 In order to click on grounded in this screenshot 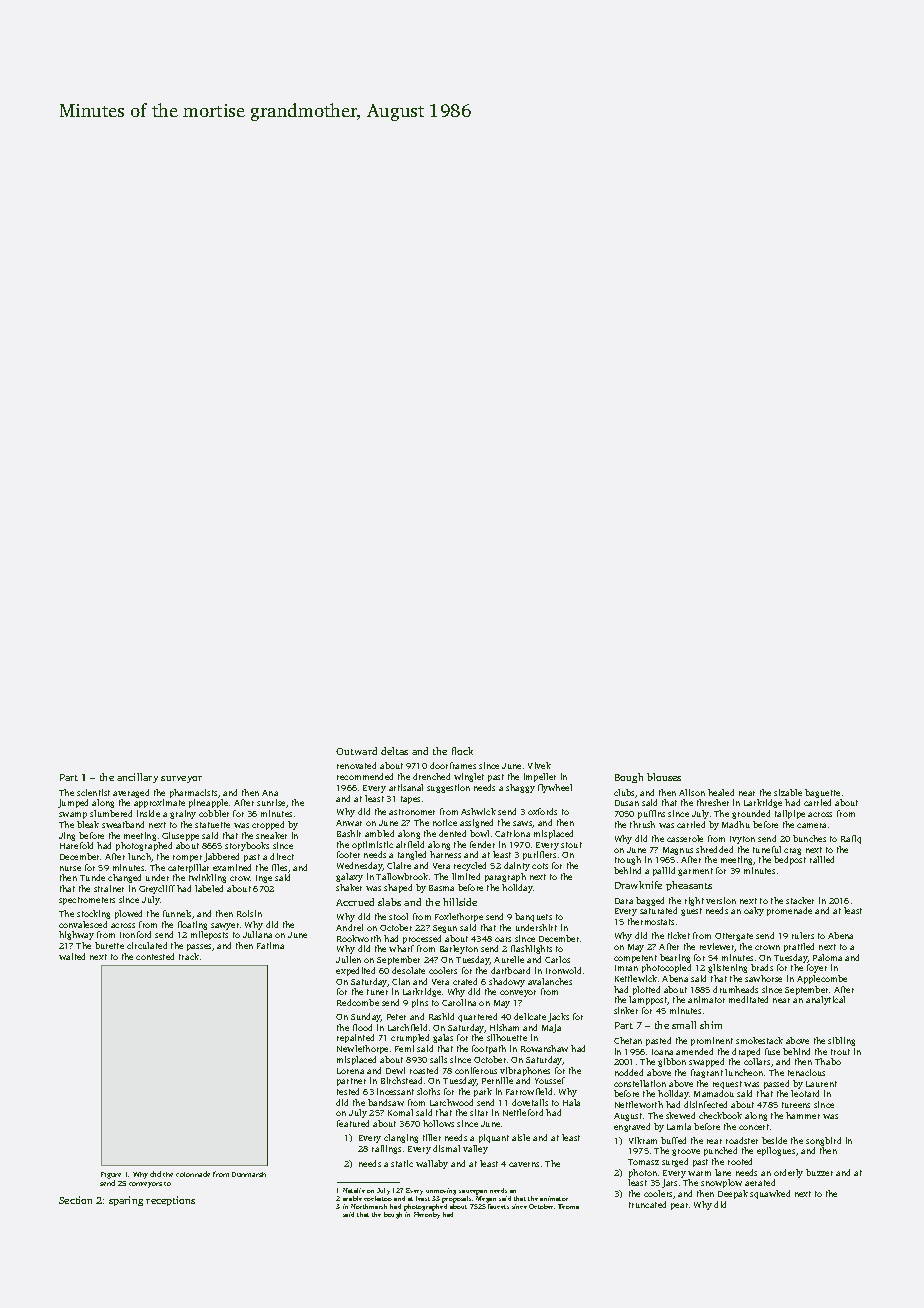, I will do `click(751, 814)`.
